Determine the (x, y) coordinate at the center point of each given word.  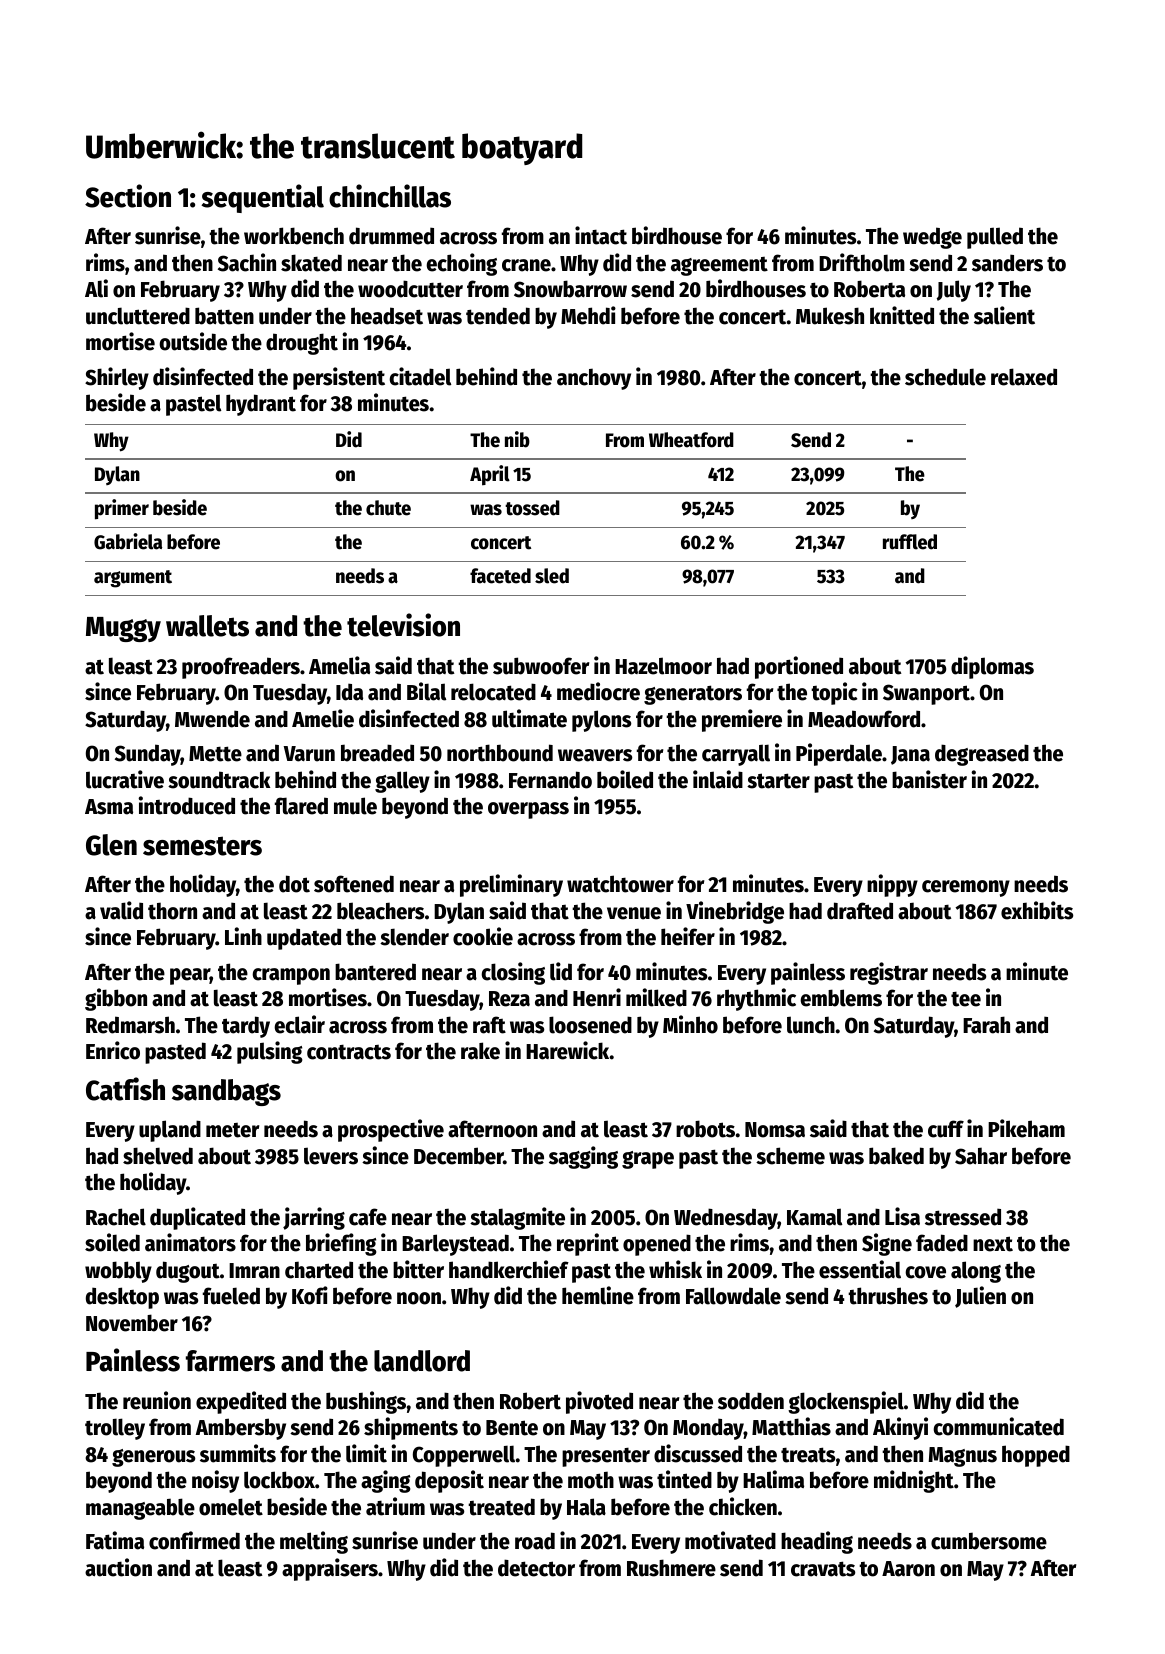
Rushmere (671, 1568)
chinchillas (390, 196)
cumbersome (989, 1541)
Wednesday (726, 1219)
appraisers (330, 1569)
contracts (349, 1052)
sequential (262, 198)
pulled (995, 238)
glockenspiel (846, 1402)
